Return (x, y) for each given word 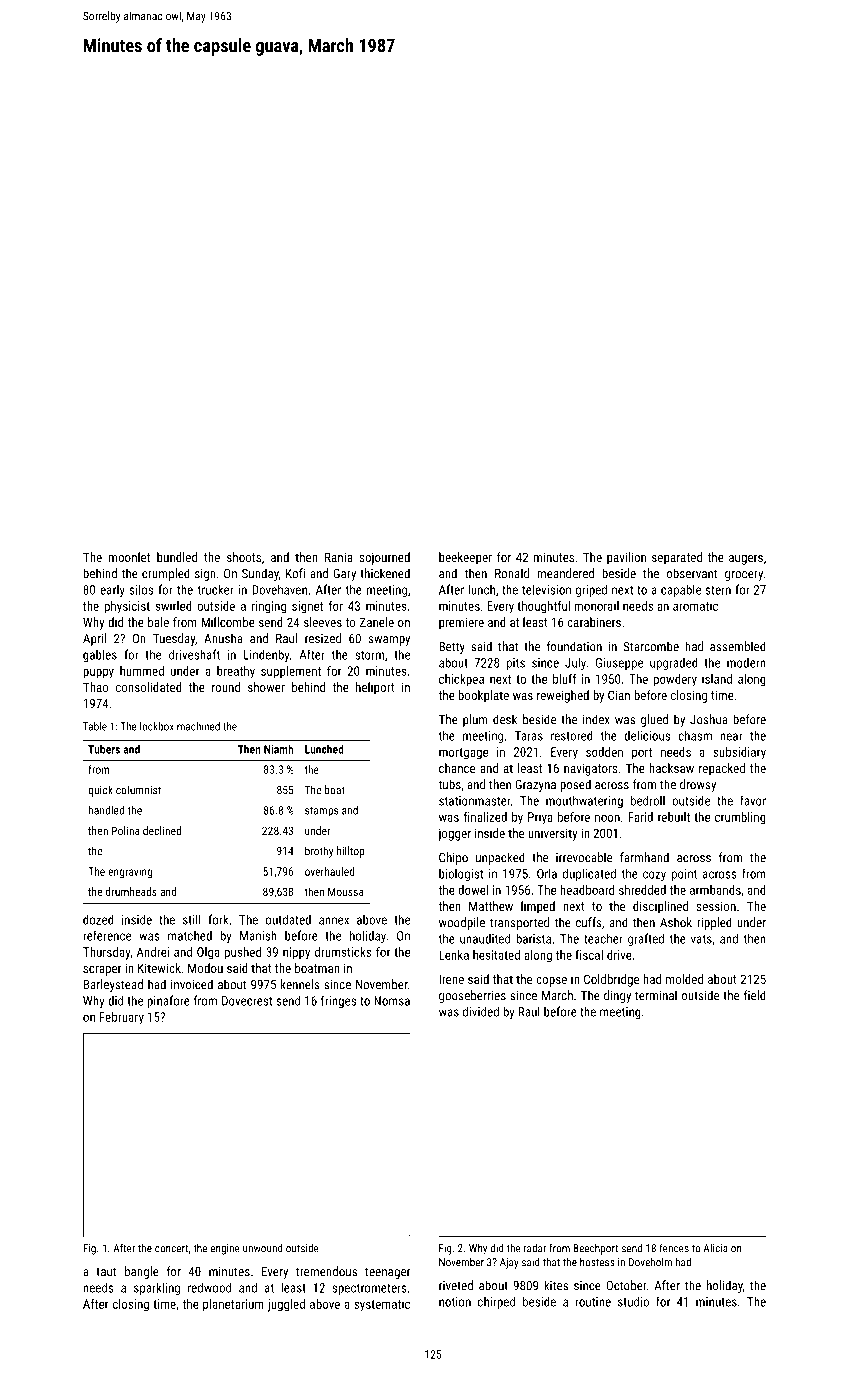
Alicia (715, 1248)
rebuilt (674, 817)
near (731, 737)
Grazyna (535, 786)
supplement (291, 672)
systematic (382, 1305)
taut (106, 1272)
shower (266, 687)
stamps (321, 812)
